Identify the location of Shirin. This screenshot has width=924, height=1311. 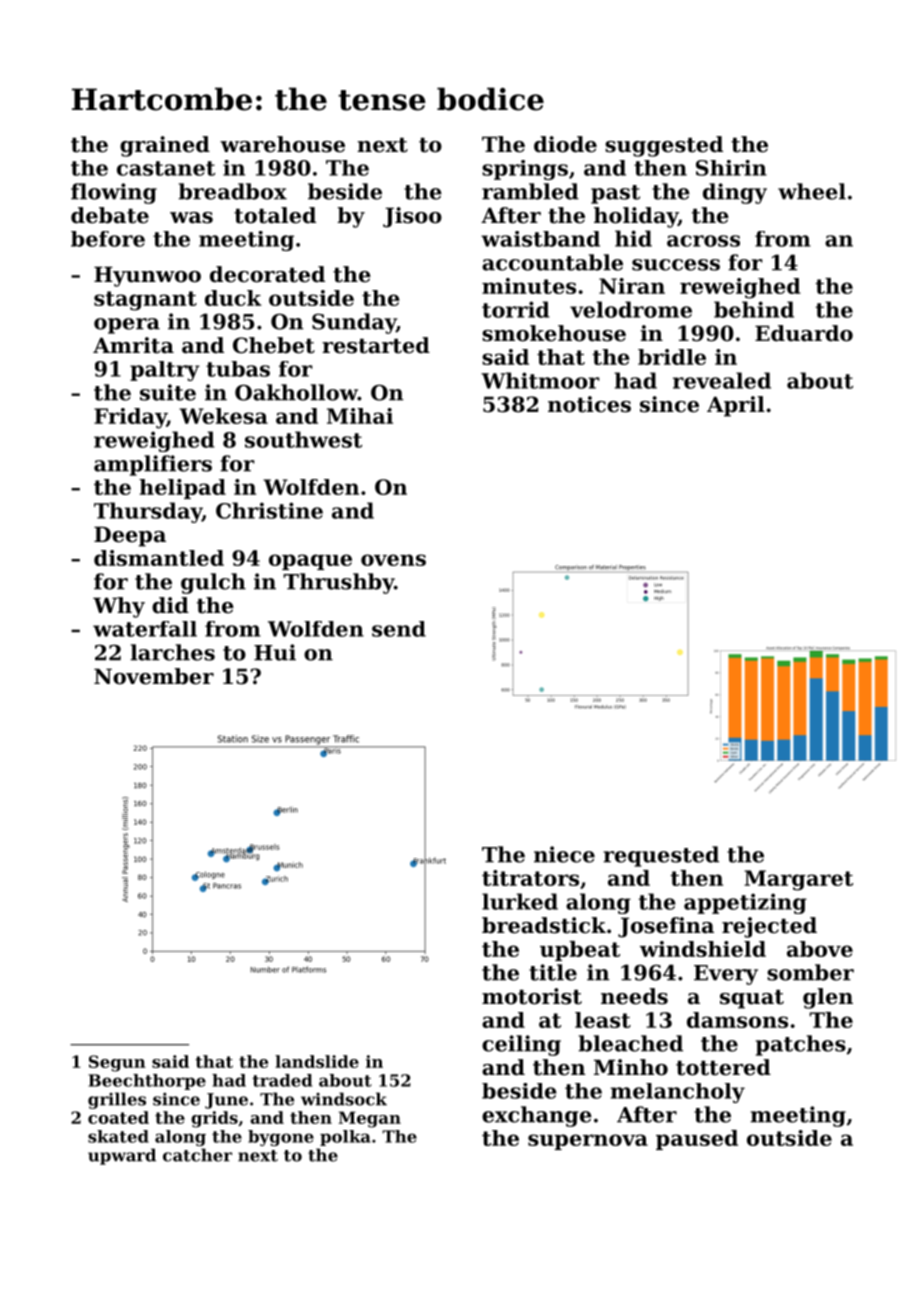
(731, 168).
